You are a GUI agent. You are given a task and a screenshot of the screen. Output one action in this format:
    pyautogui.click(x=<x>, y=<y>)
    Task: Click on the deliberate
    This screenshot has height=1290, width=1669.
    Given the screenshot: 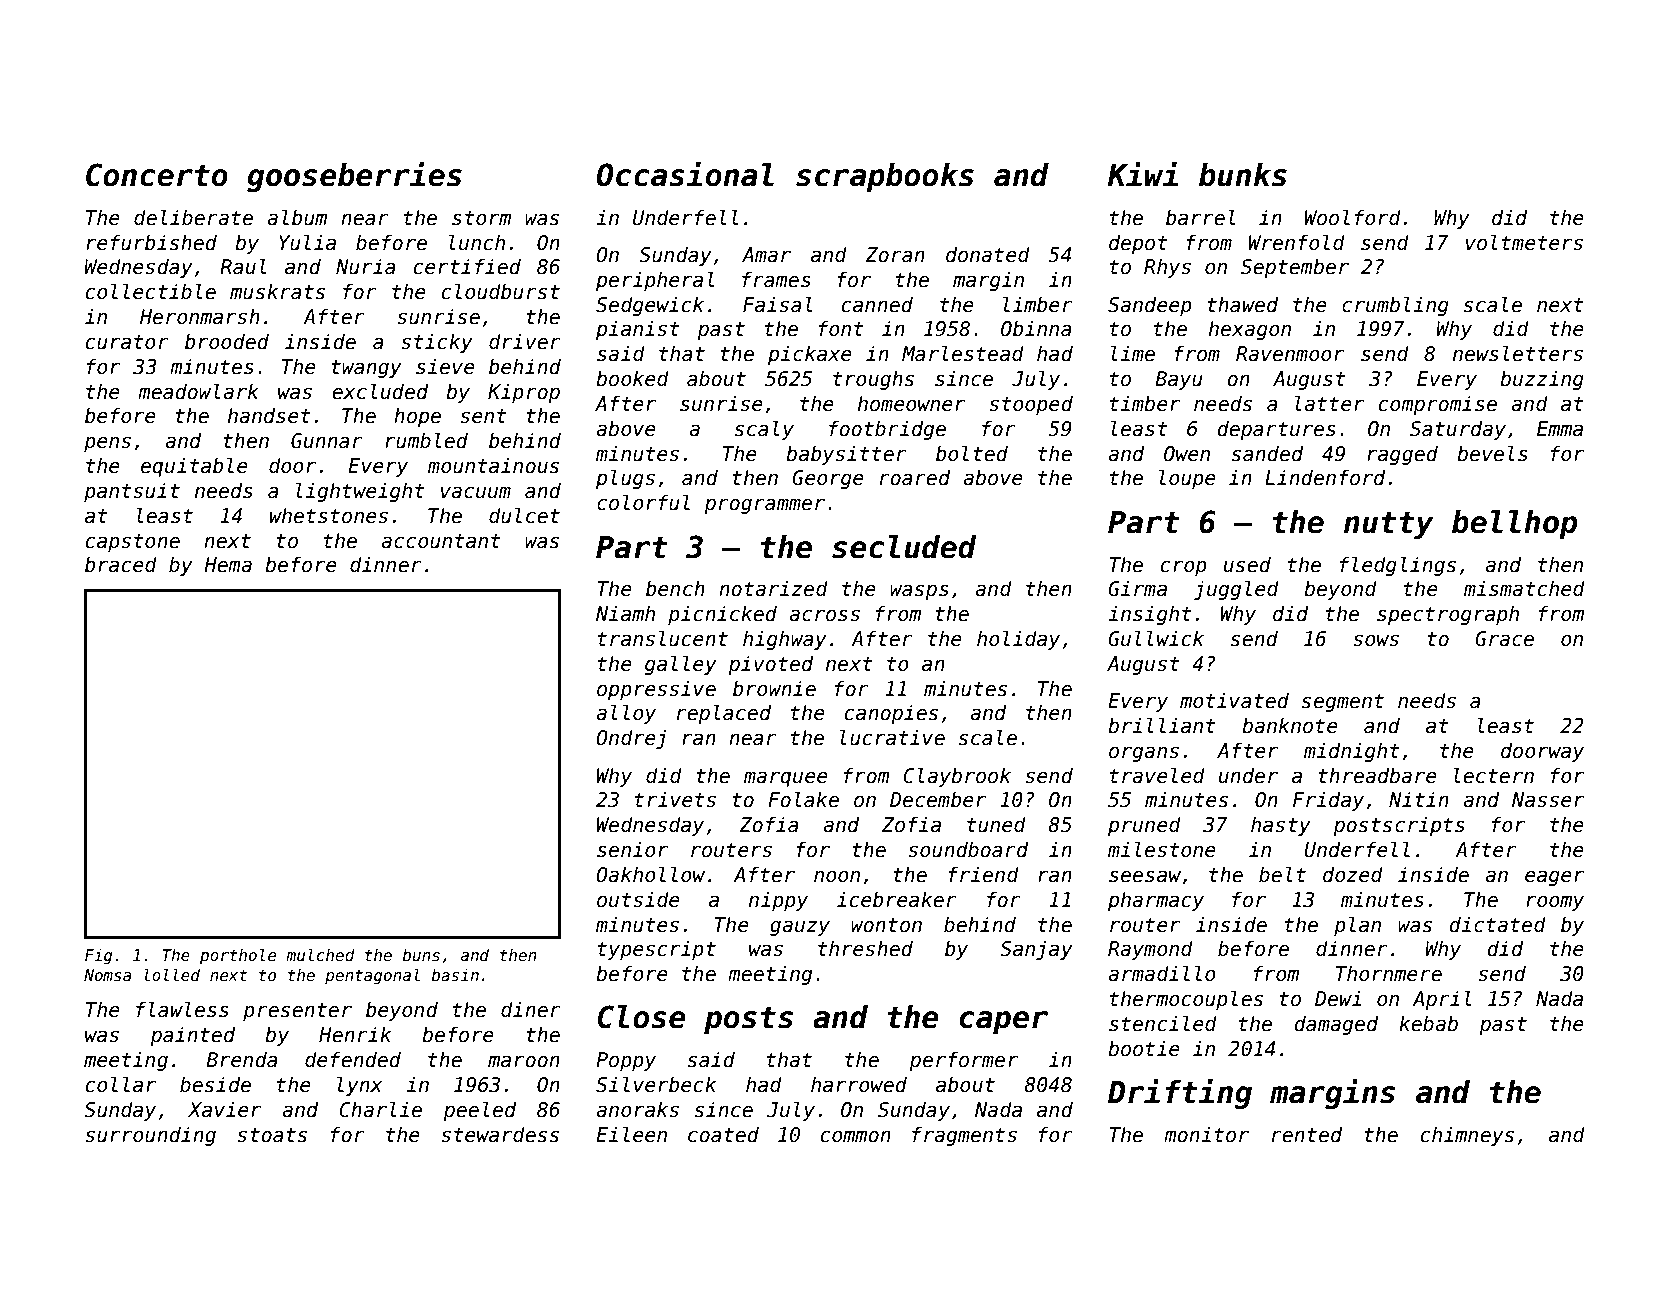 What is the action you would take?
    pyautogui.click(x=193, y=217)
